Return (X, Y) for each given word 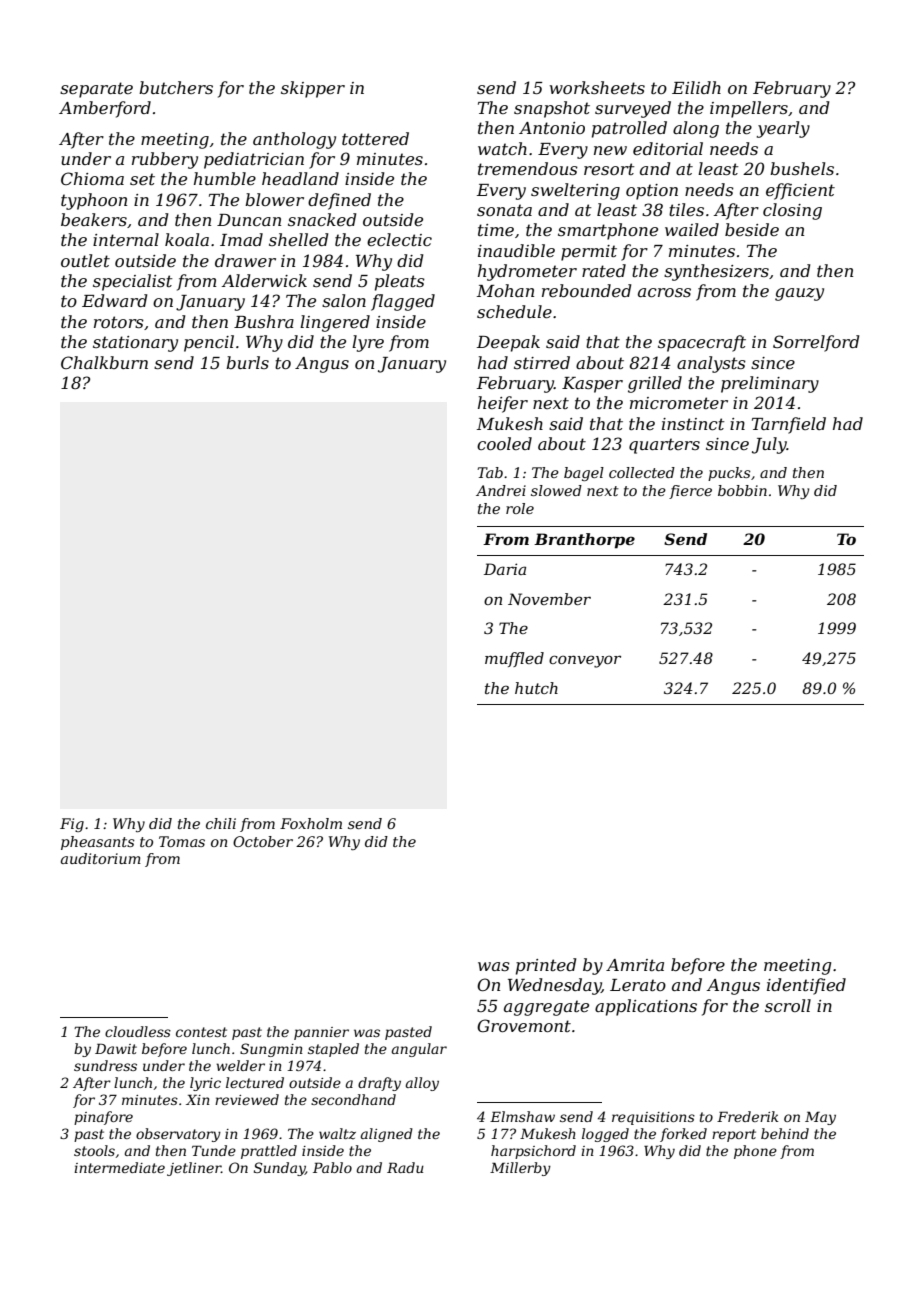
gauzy (799, 294)
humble (225, 178)
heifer (503, 404)
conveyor (585, 661)
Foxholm (311, 823)
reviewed (247, 1099)
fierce (690, 492)
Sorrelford (816, 343)
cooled (504, 443)
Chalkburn (104, 362)
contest (201, 1032)
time (496, 230)
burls (247, 362)
